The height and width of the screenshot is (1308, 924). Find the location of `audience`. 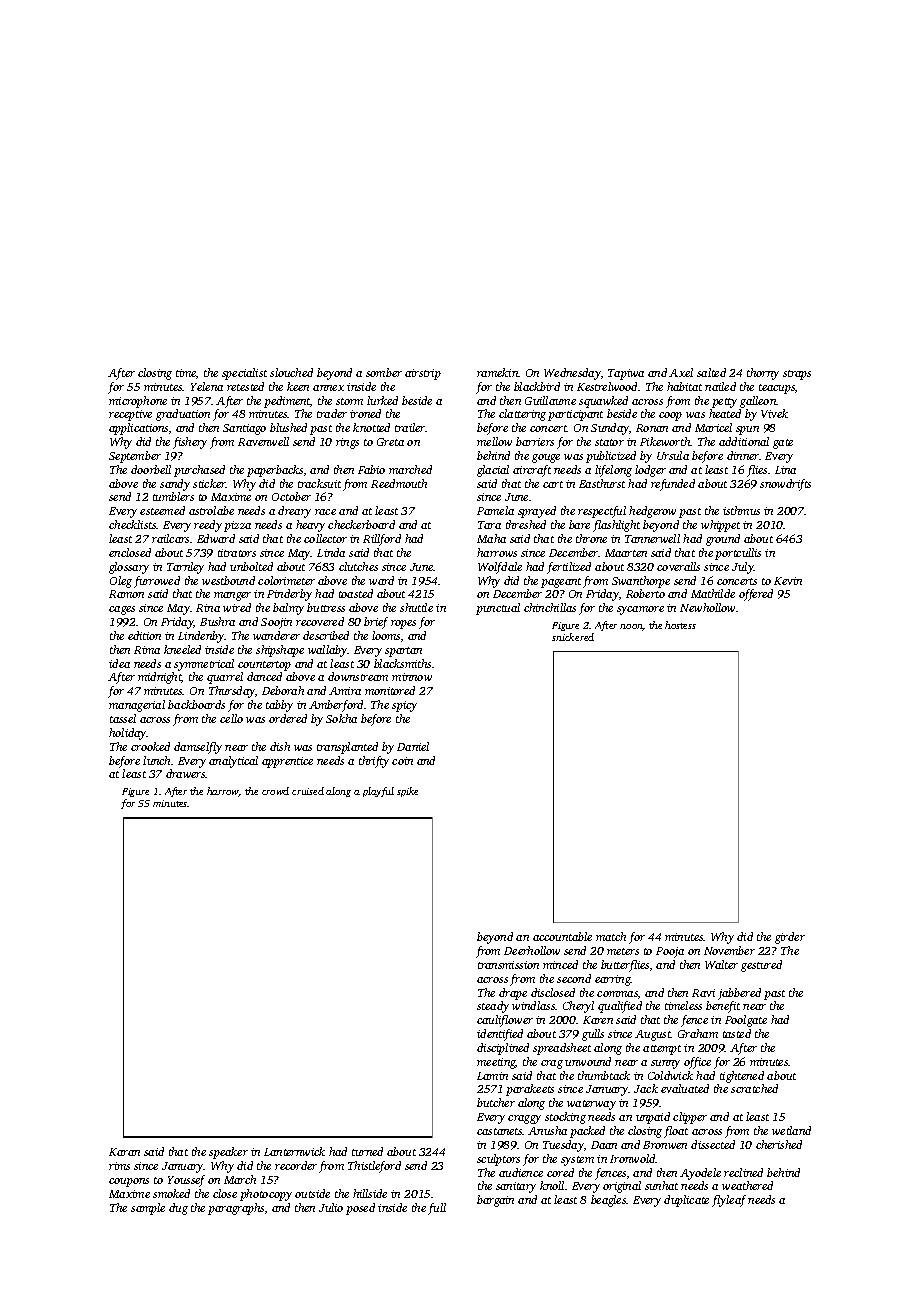

audience is located at coordinates (521, 1172).
